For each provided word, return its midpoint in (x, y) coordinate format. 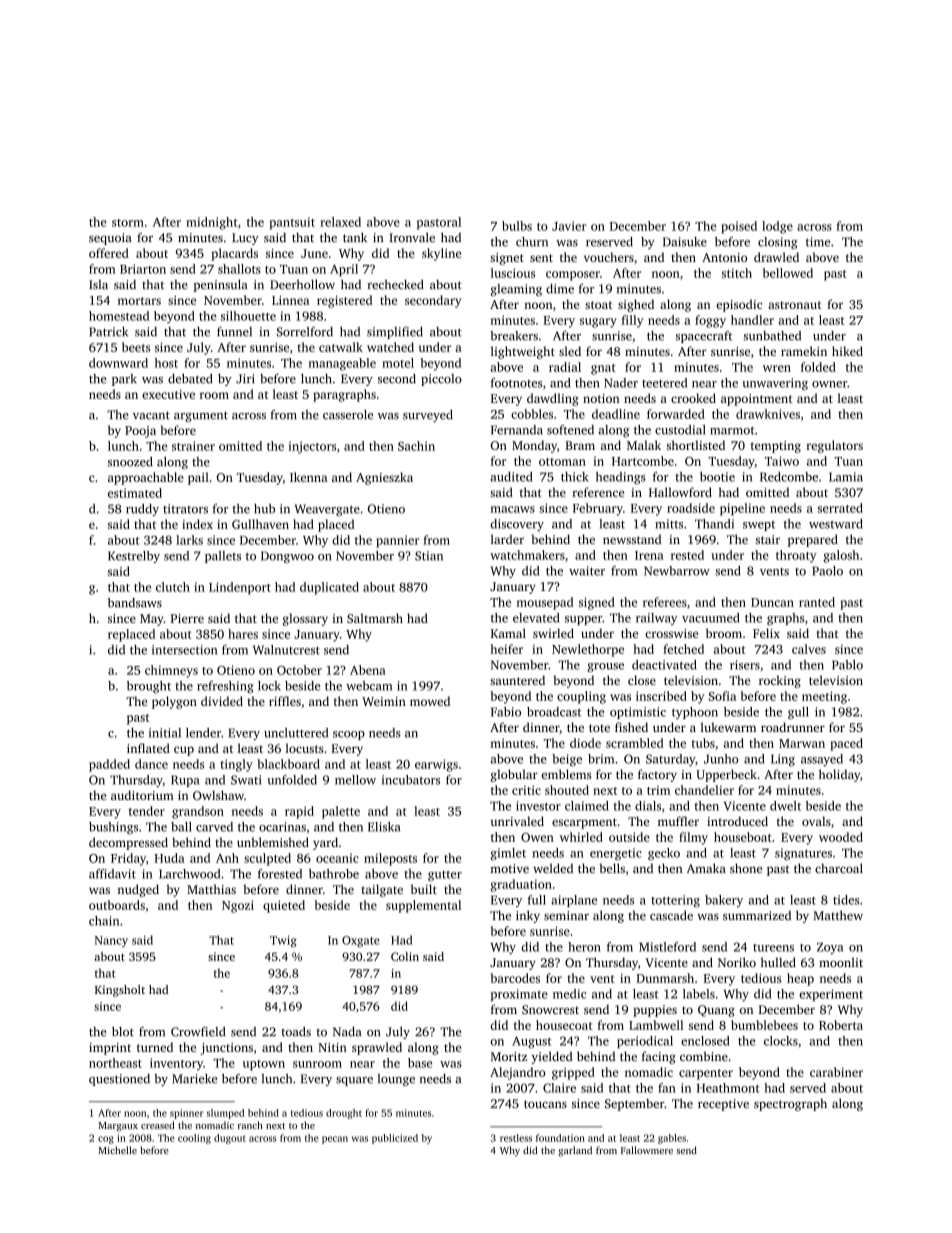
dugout (230, 1139)
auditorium (142, 795)
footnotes (516, 383)
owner (829, 384)
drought (344, 1114)
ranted (817, 602)
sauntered (517, 680)
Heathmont (728, 1088)
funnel (234, 332)
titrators (185, 509)
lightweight (523, 352)
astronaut (795, 305)
